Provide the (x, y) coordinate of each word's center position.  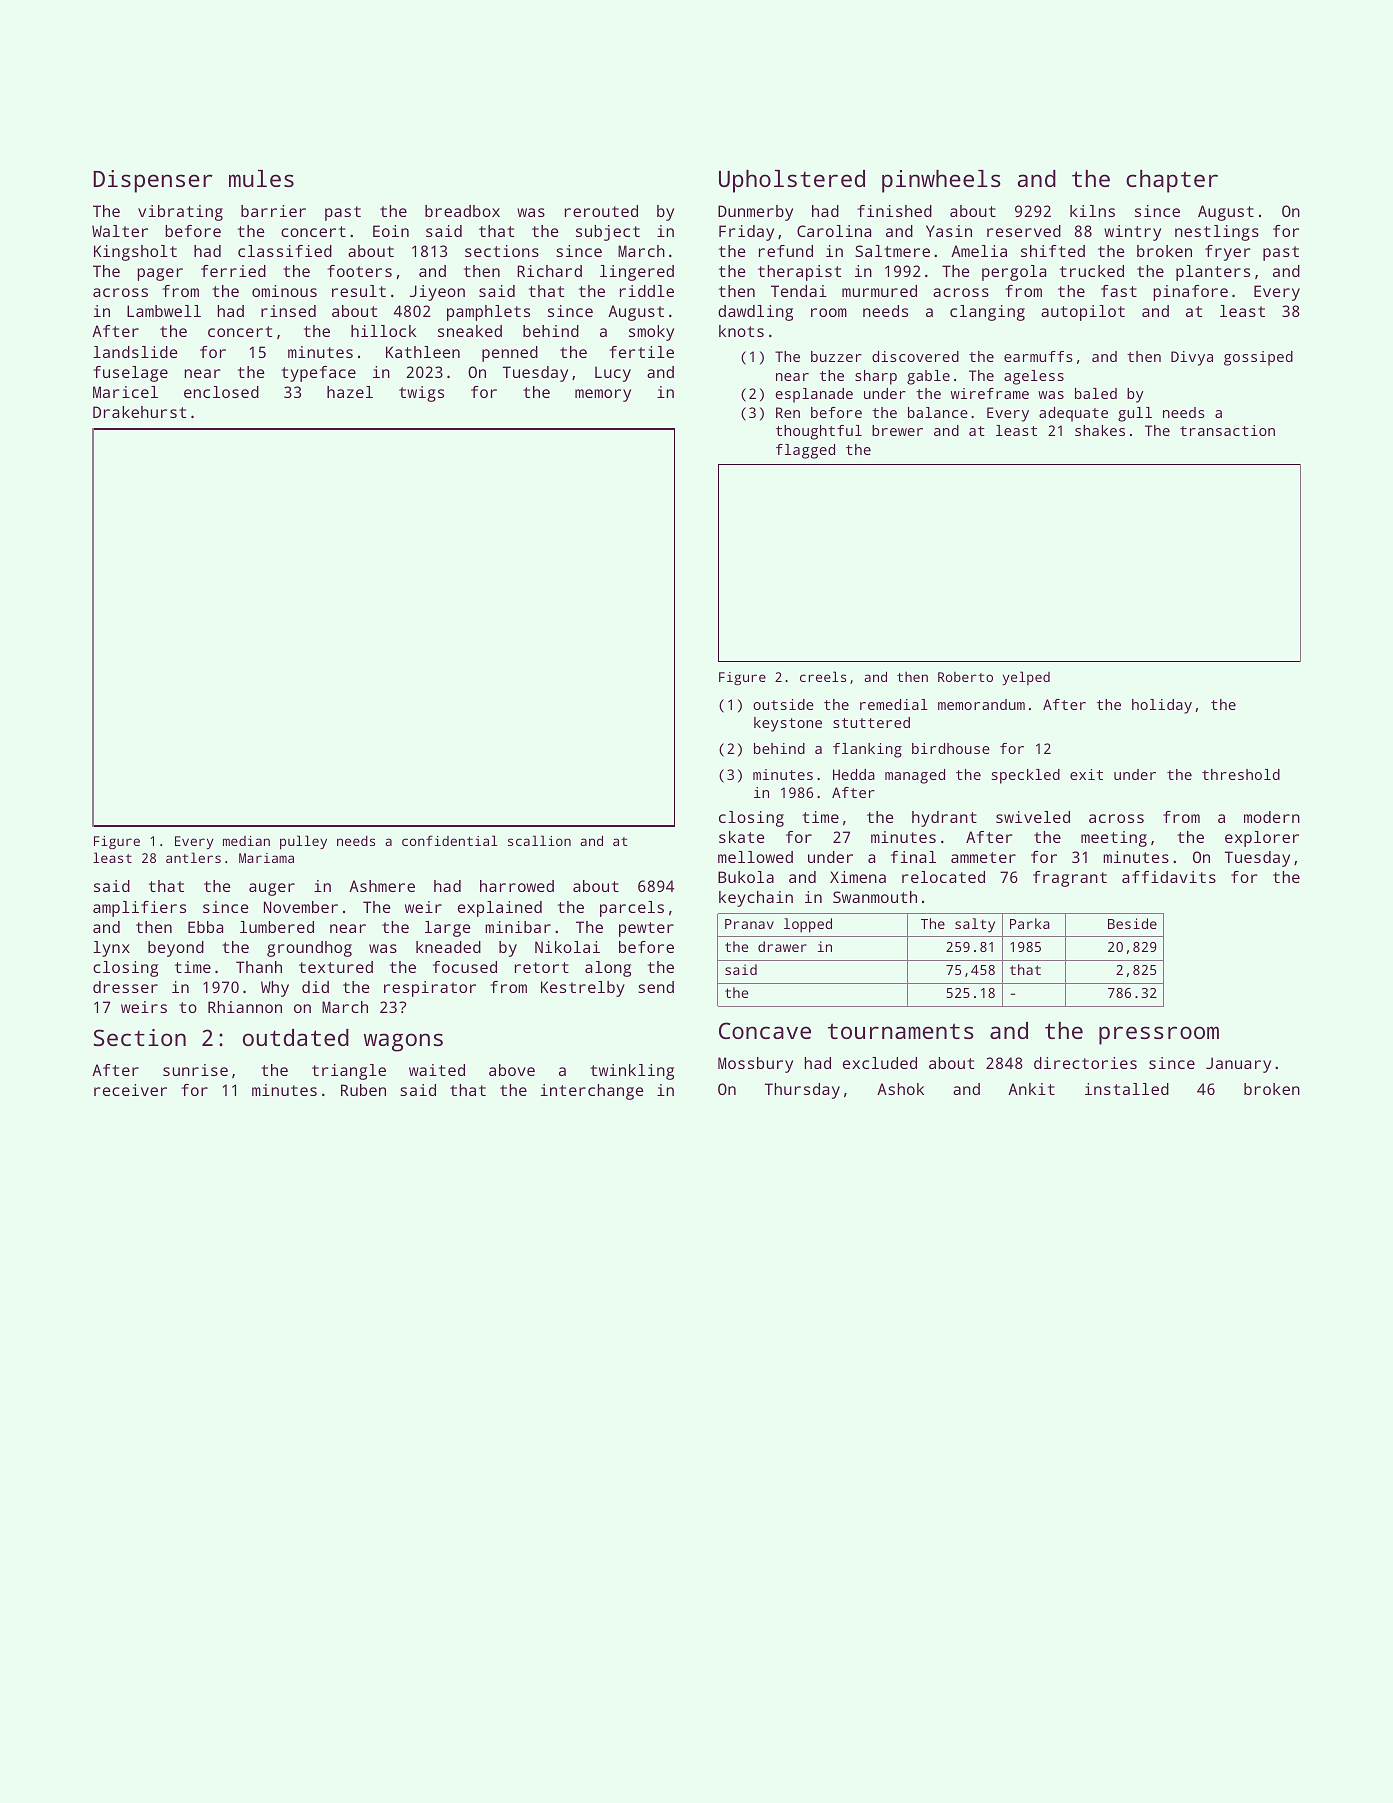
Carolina (834, 231)
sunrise (195, 1070)
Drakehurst (139, 412)
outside (783, 704)
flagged (805, 451)
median (246, 841)
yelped (1026, 678)
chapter (1172, 181)
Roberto (965, 677)
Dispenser (153, 181)
